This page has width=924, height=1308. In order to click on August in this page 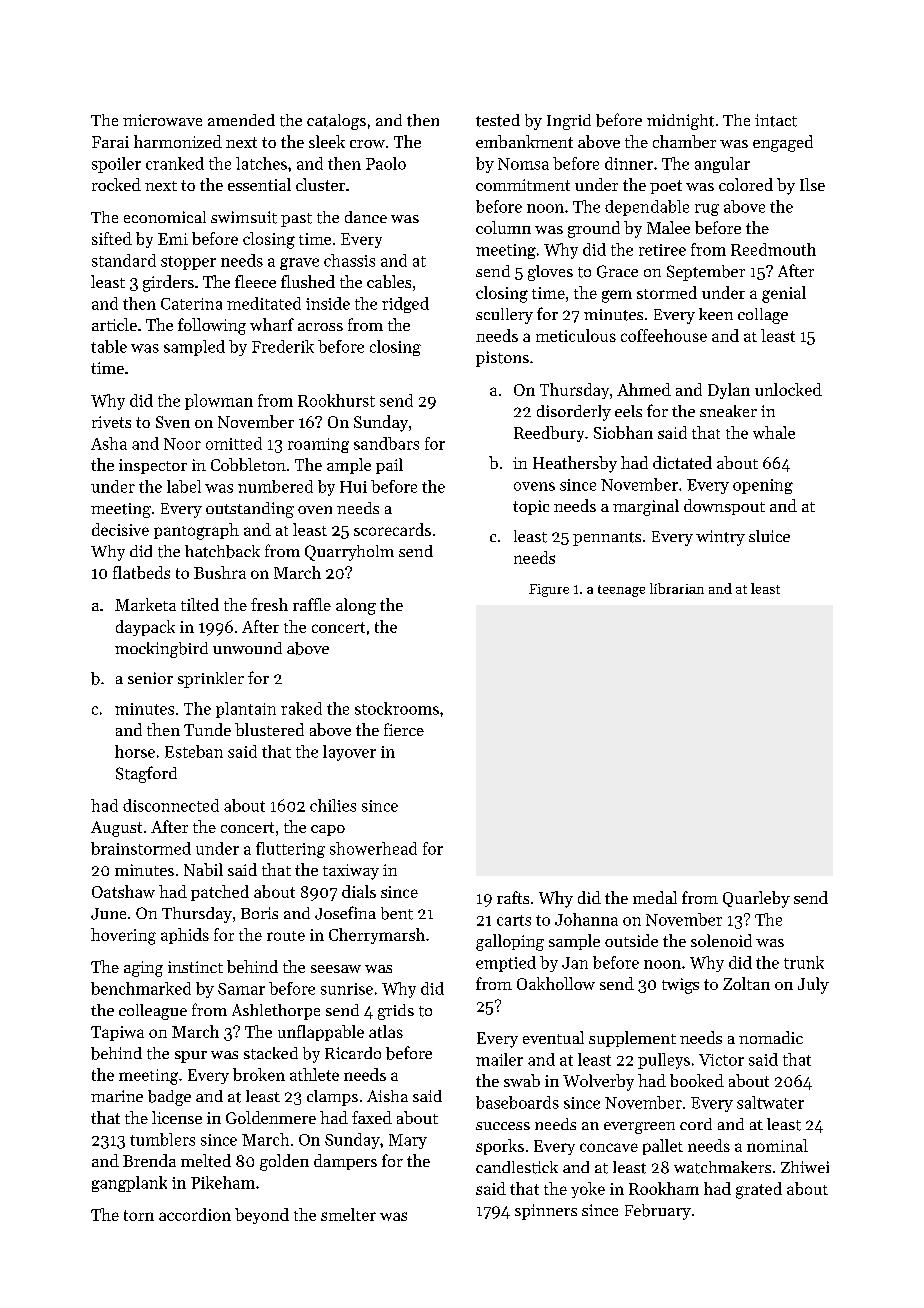, I will do `click(116, 829)`.
